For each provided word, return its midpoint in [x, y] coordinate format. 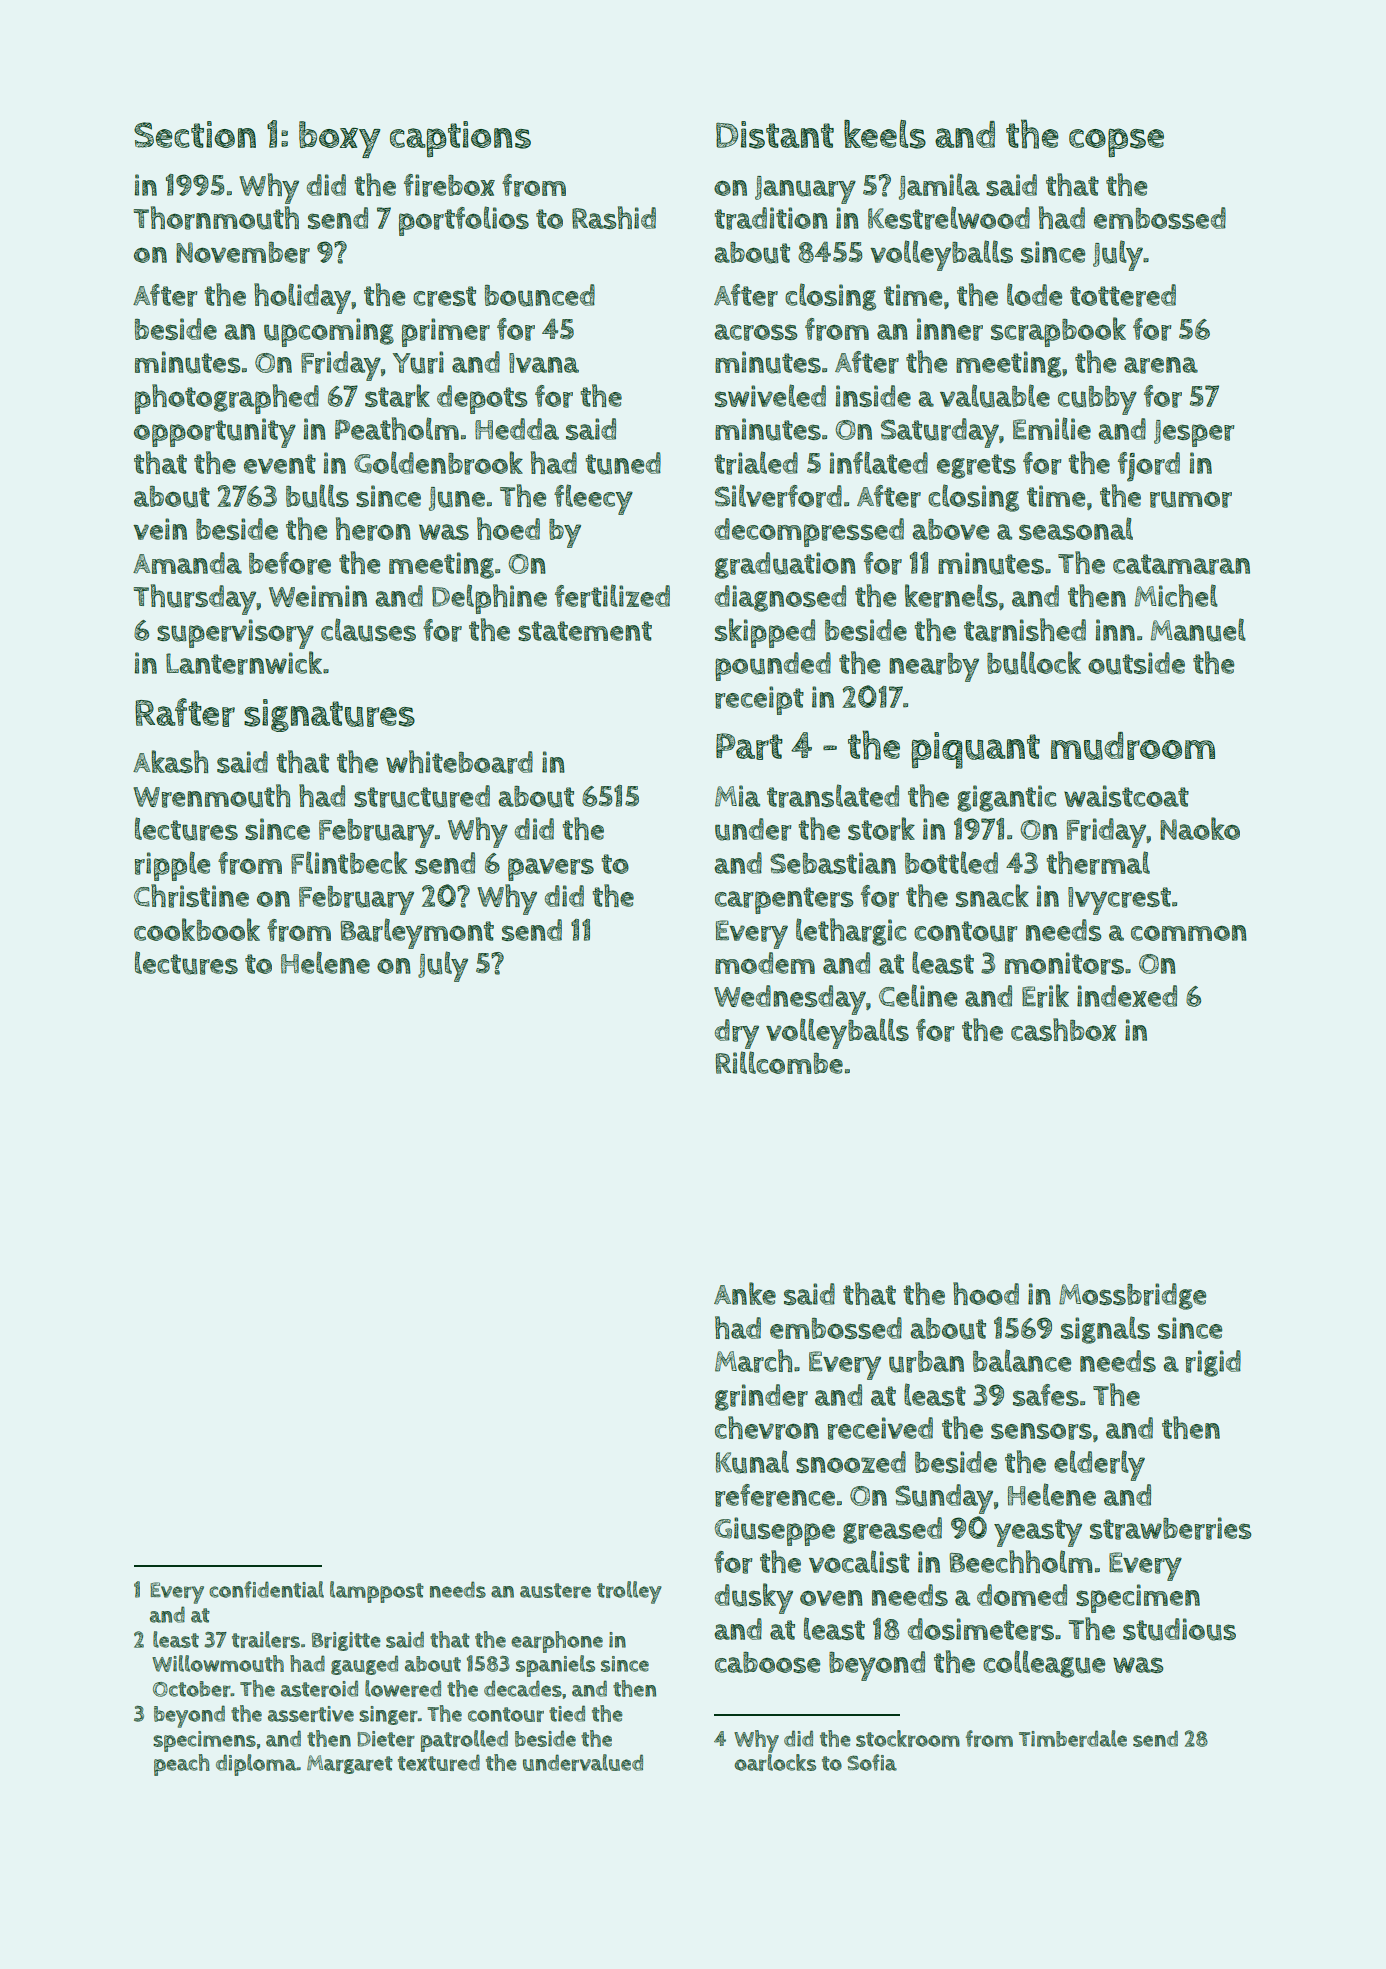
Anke [745, 1293]
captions [460, 139]
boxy [339, 139]
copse [1116, 143]
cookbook [197, 929]
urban [926, 1362]
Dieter [386, 1739]
